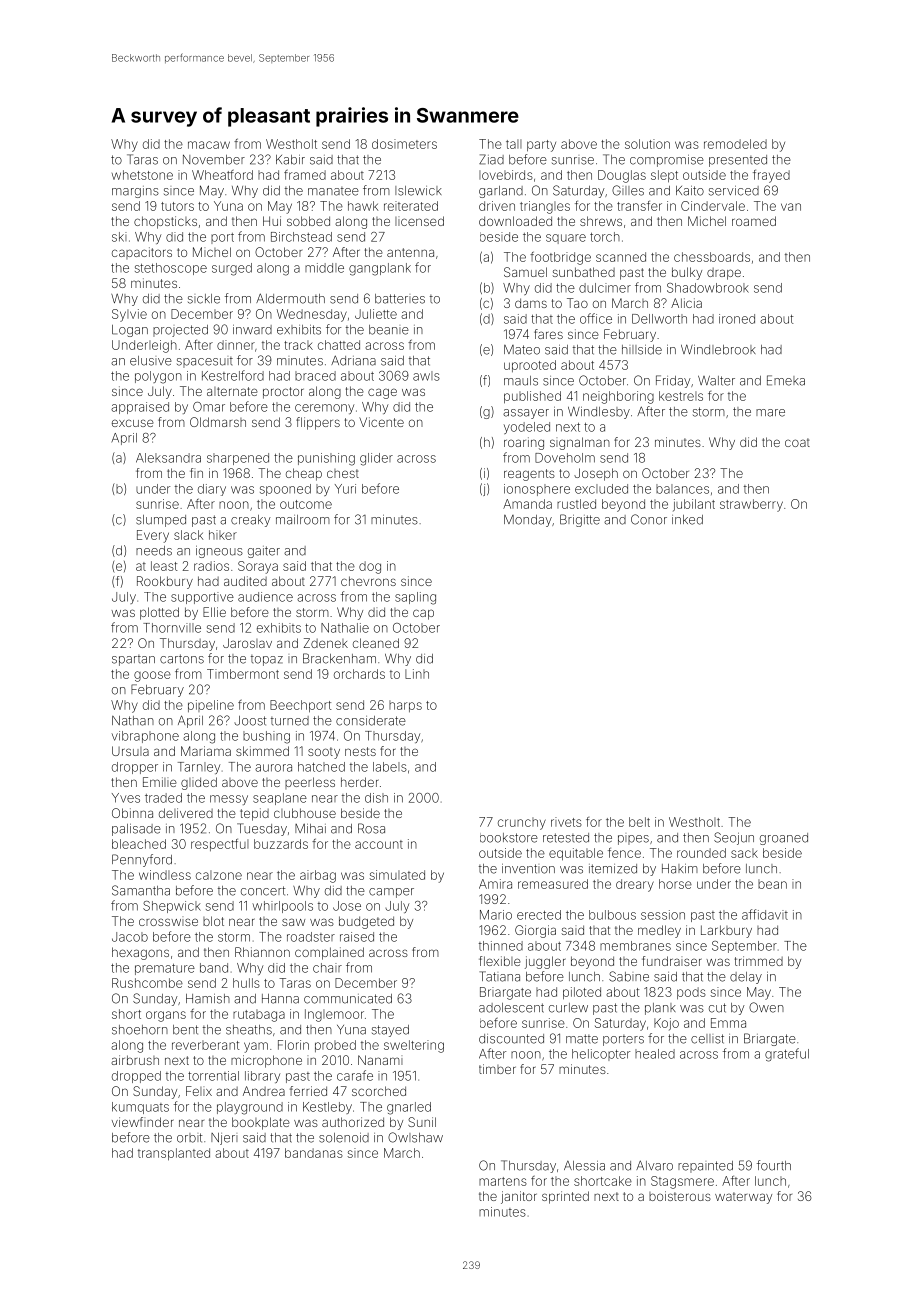  I want to click on Samantha, so click(141, 890).
